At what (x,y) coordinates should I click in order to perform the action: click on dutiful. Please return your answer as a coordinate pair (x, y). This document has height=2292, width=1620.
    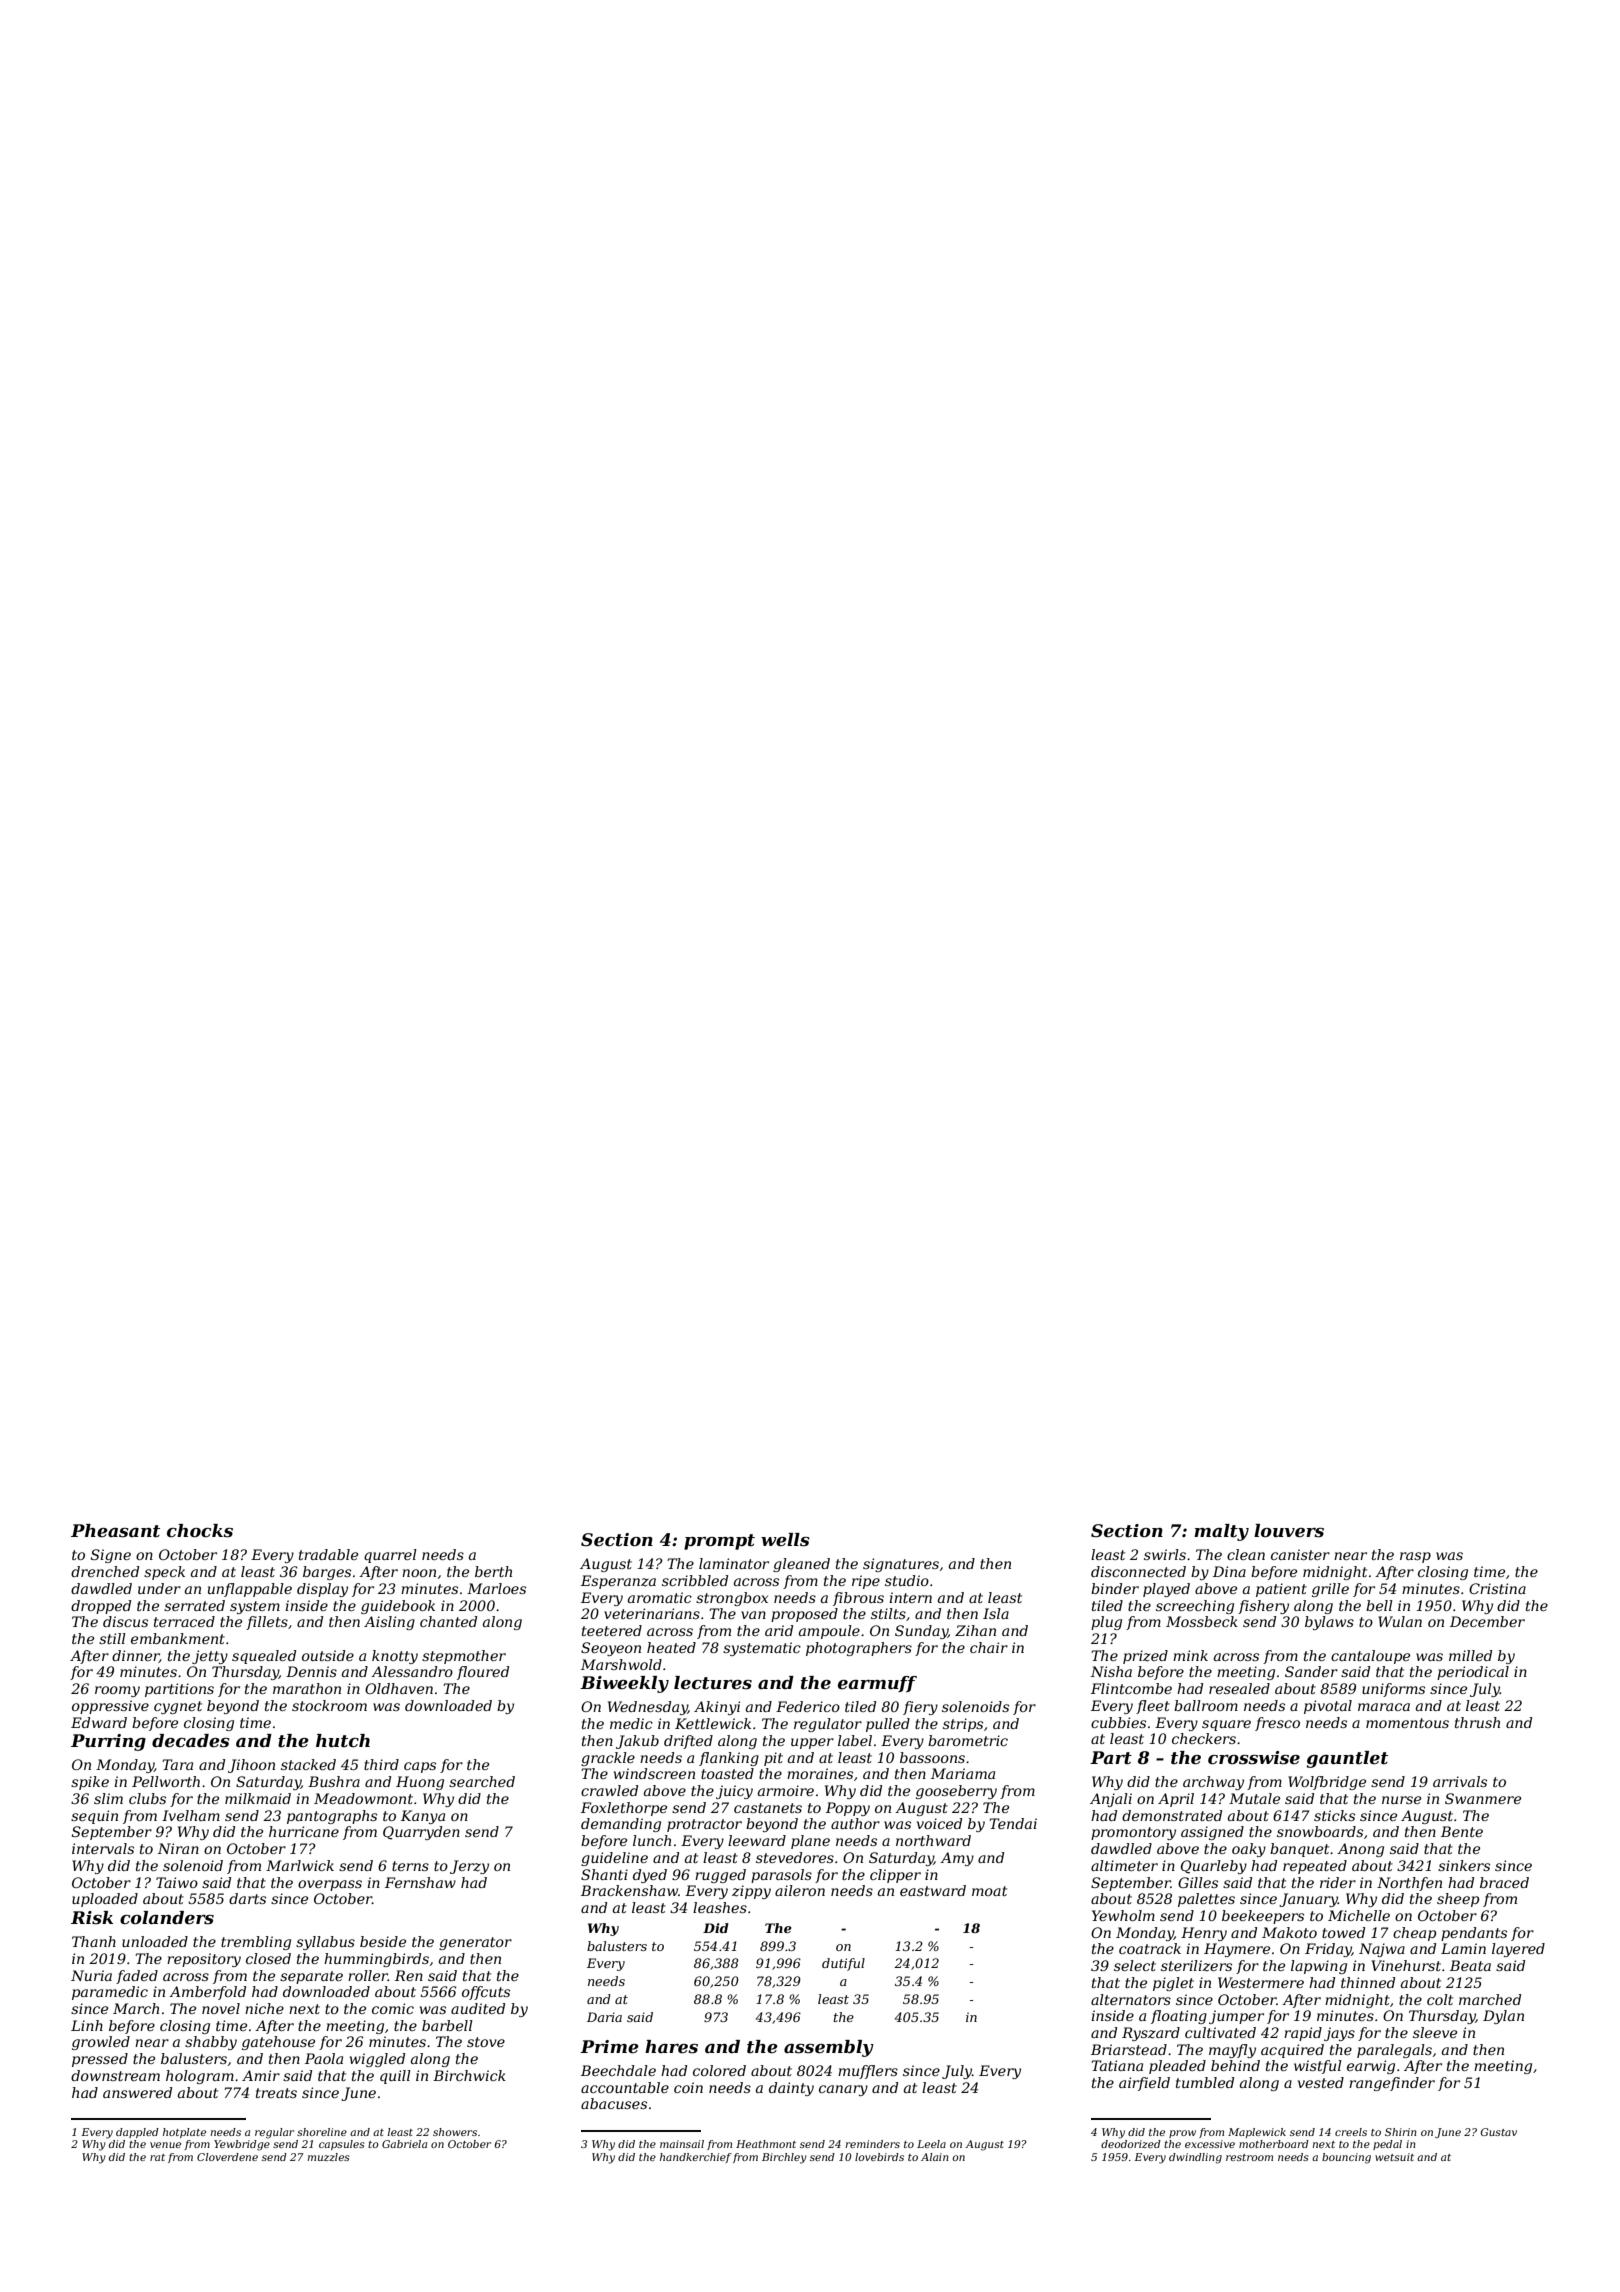
    Looking at the image, I should click on (843, 1964).
